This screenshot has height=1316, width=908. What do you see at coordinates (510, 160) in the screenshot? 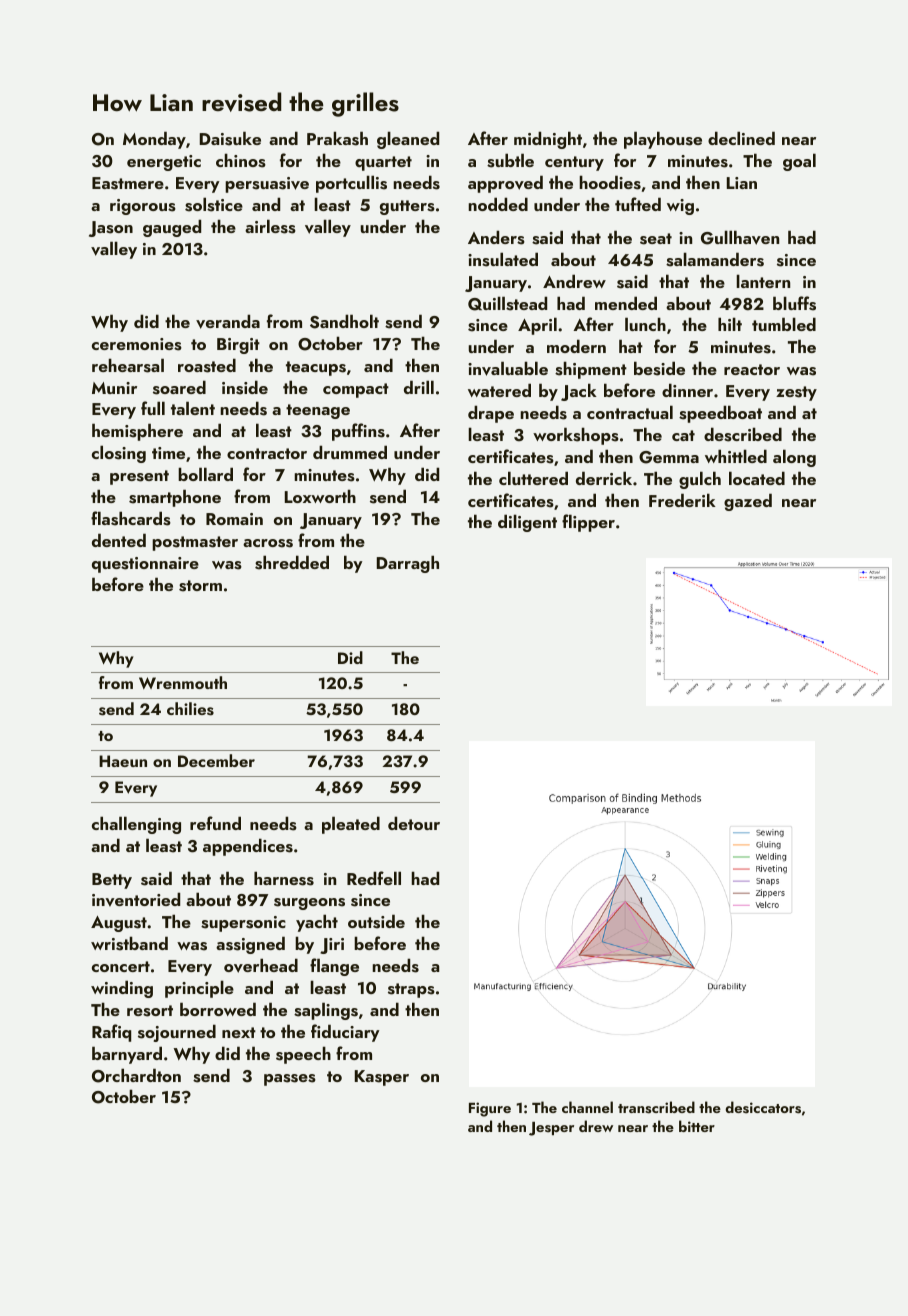
I see `subtle` at bounding box center [510, 160].
